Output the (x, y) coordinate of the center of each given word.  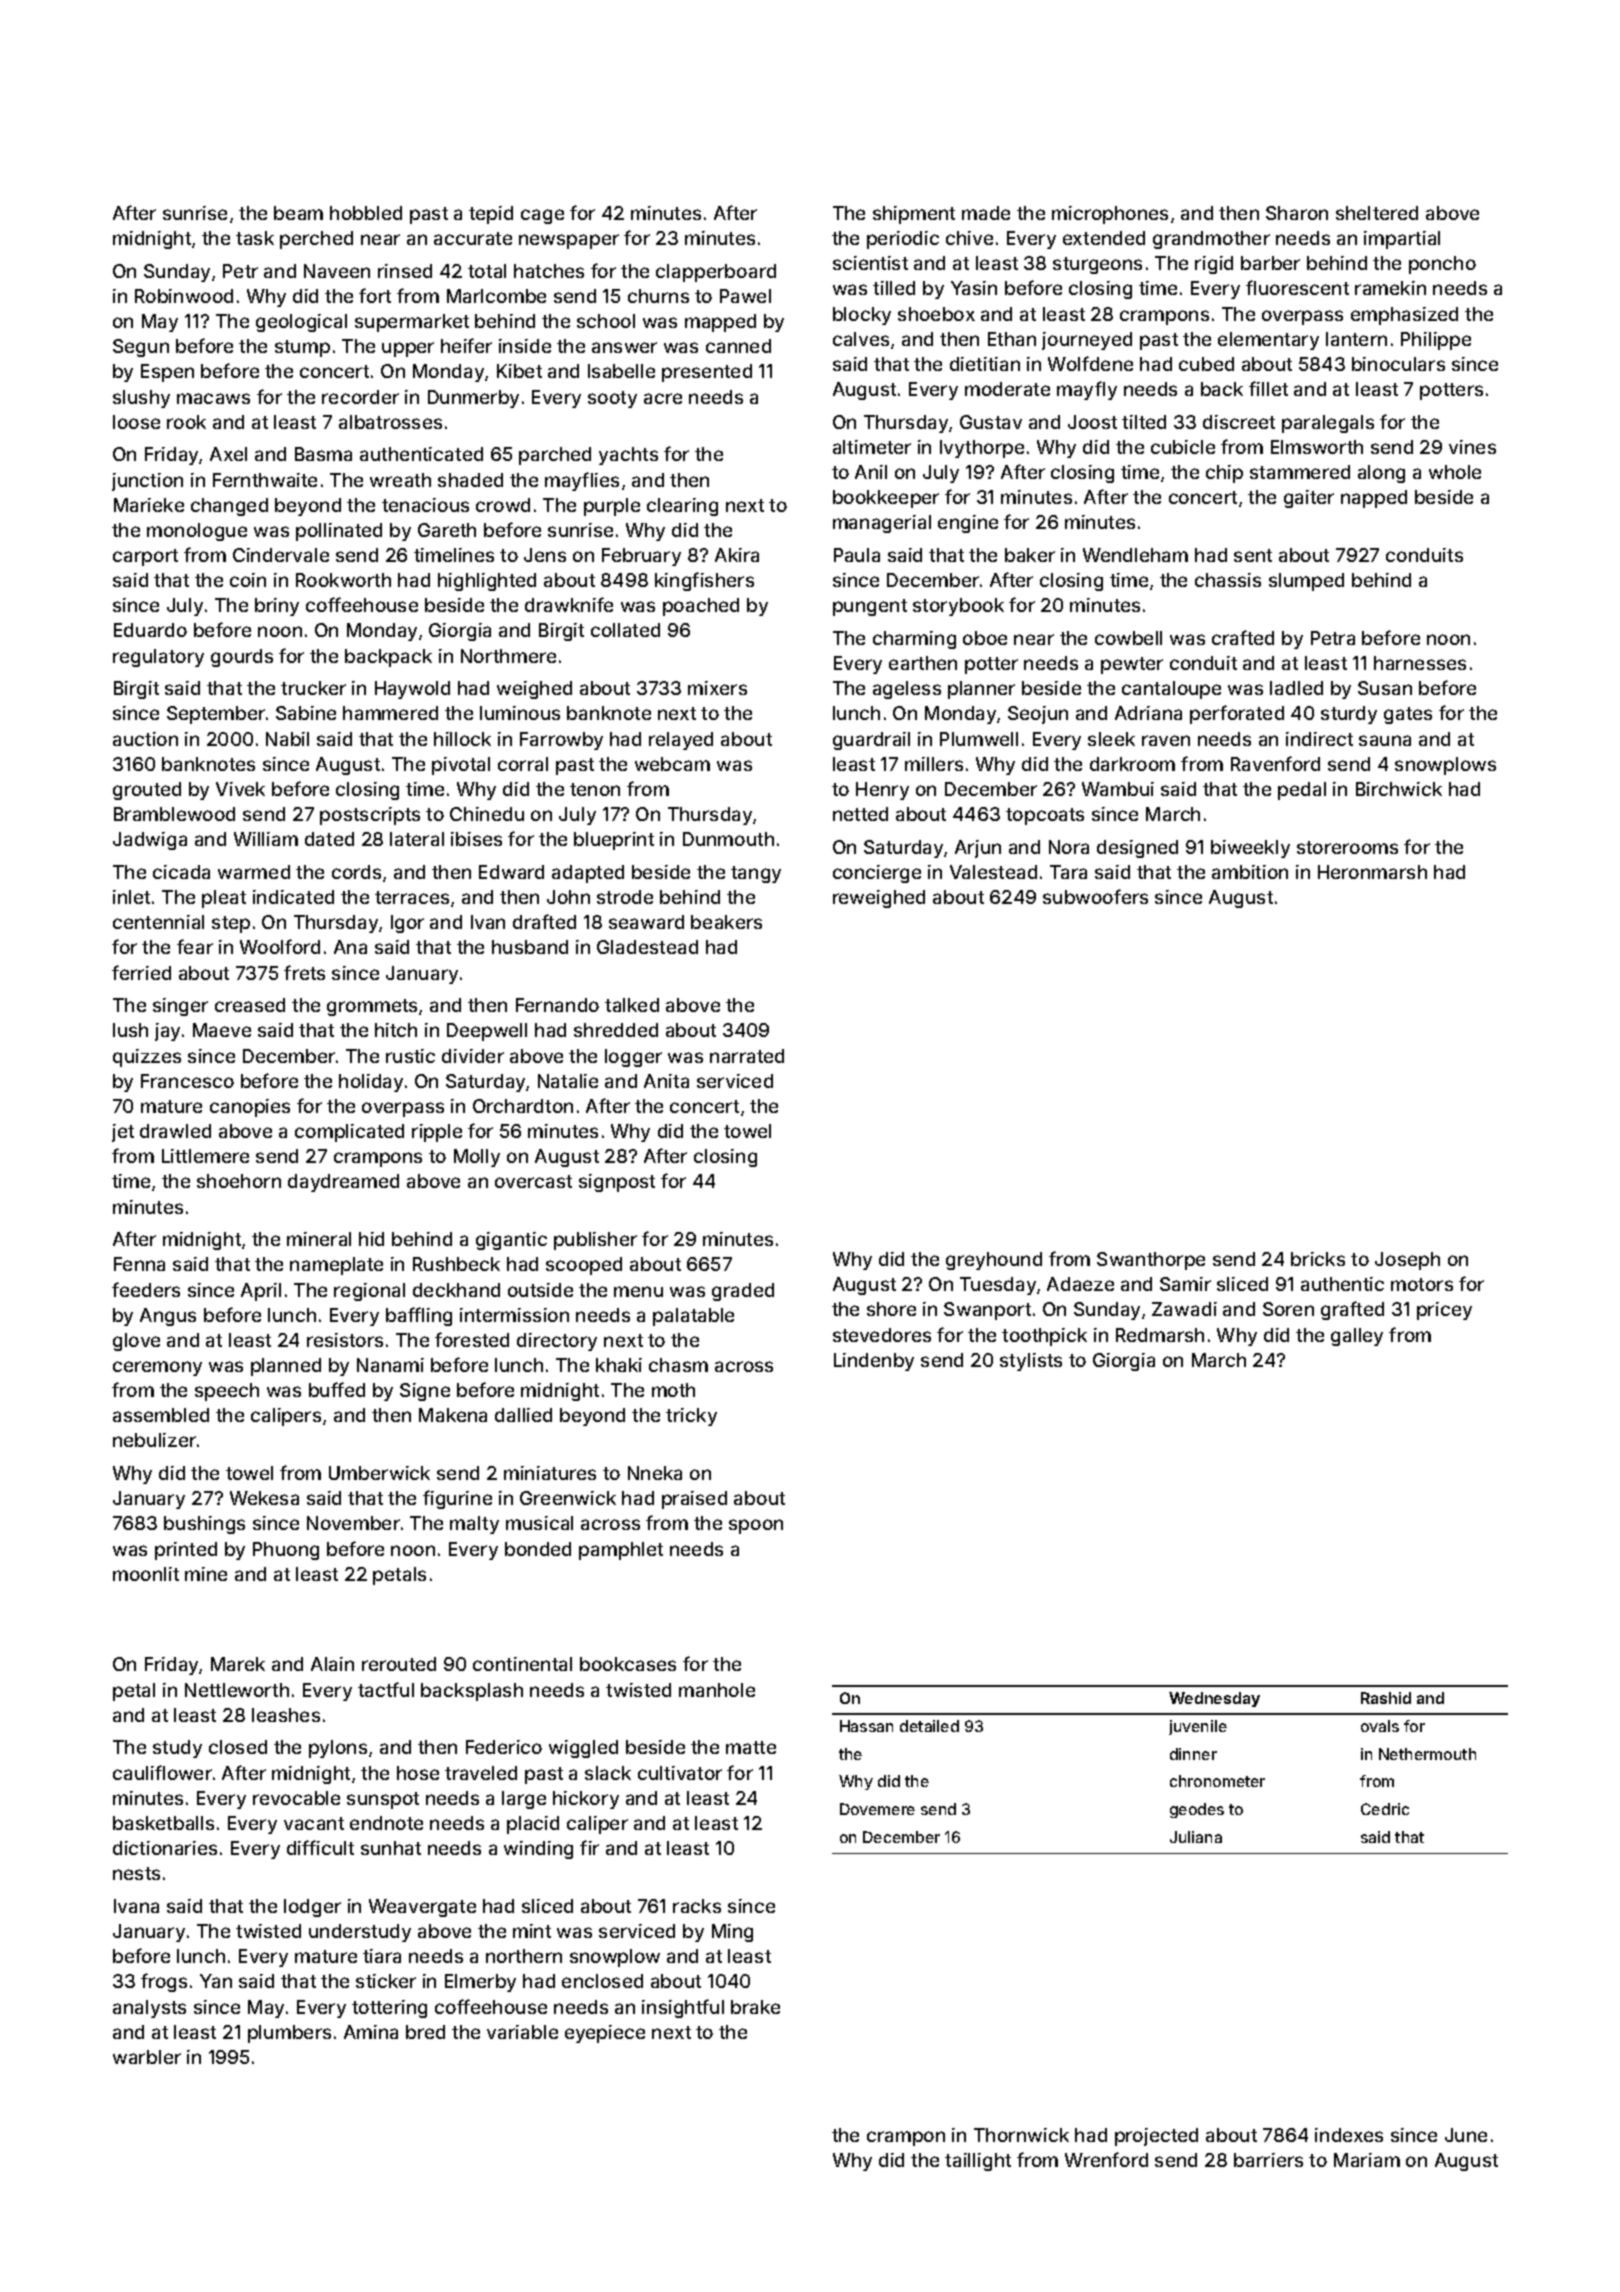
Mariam (1367, 2160)
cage (542, 216)
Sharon (1297, 213)
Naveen (337, 271)
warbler (147, 2057)
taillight (978, 2162)
